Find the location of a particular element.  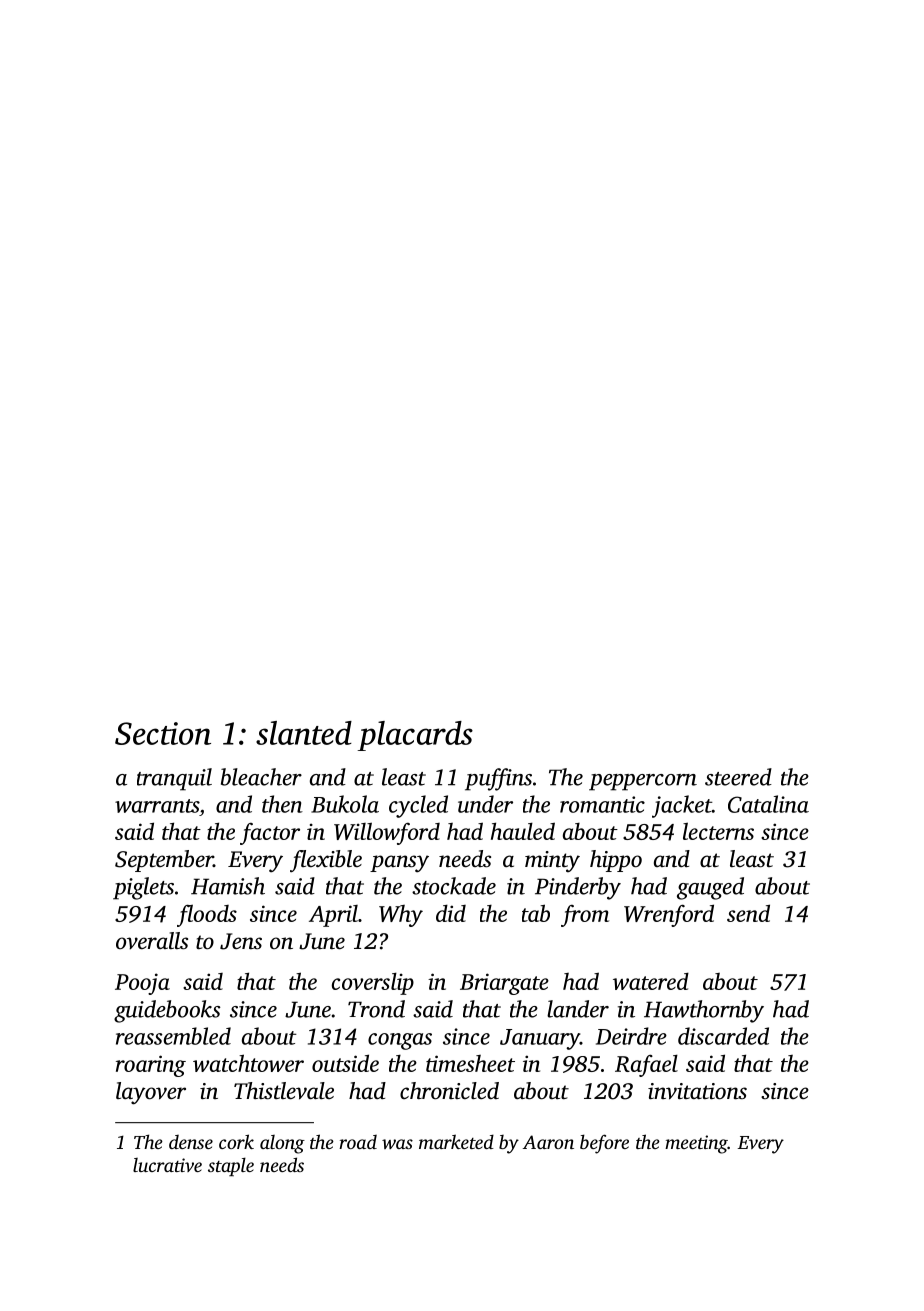

congas is located at coordinates (400, 1041).
